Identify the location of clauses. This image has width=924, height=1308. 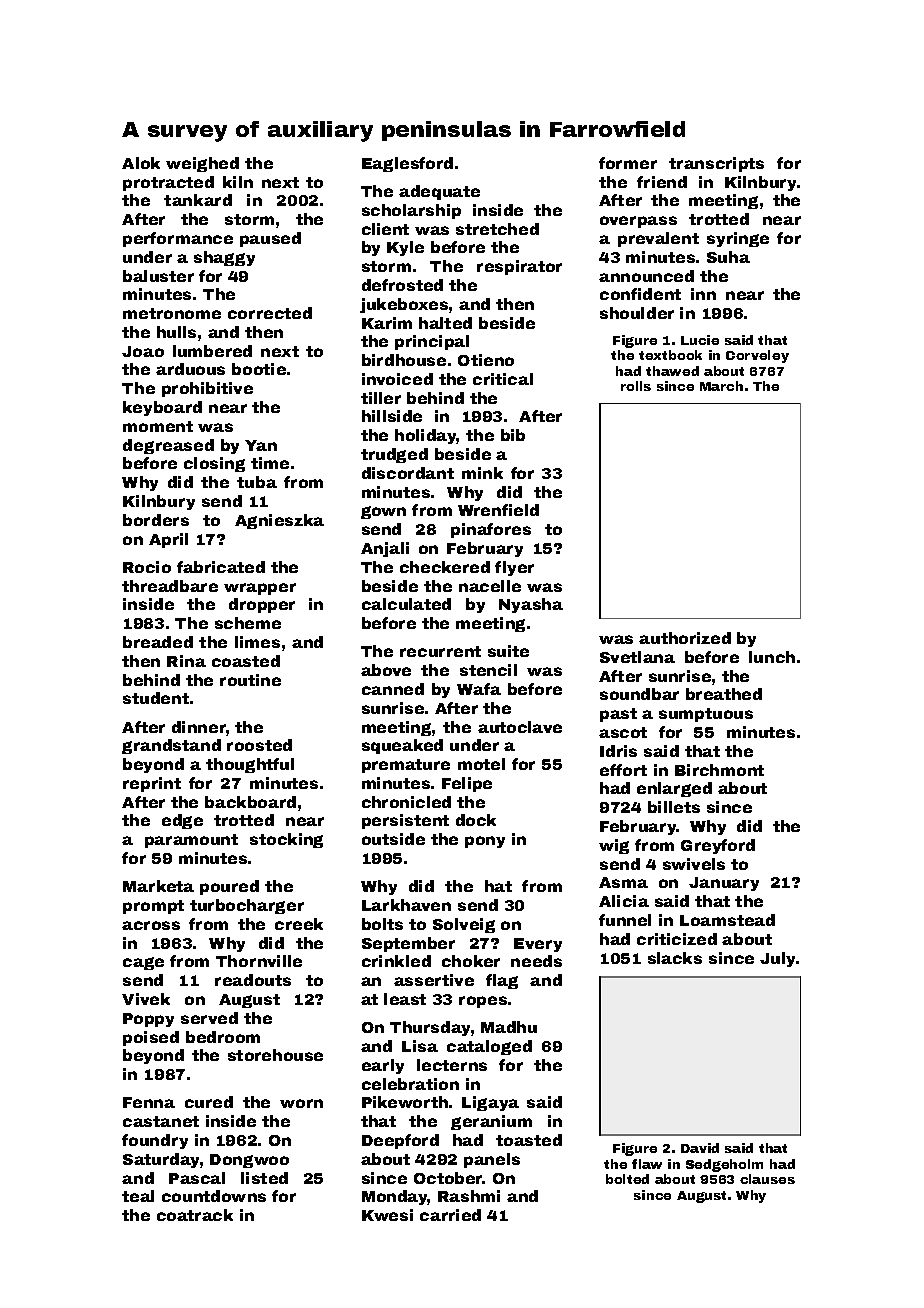
(767, 1179).
